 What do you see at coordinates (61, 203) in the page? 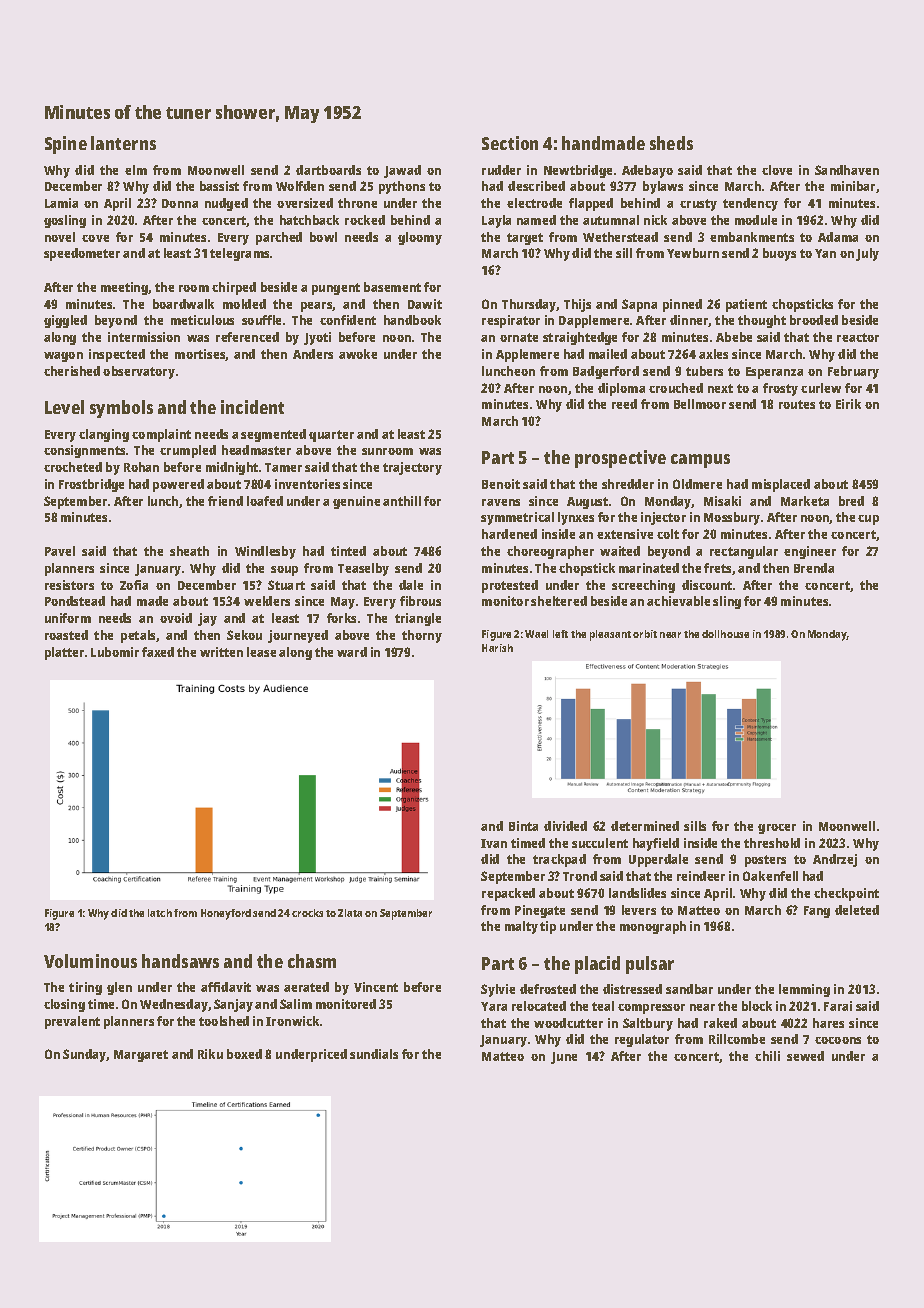
I see `Lamia` at bounding box center [61, 203].
